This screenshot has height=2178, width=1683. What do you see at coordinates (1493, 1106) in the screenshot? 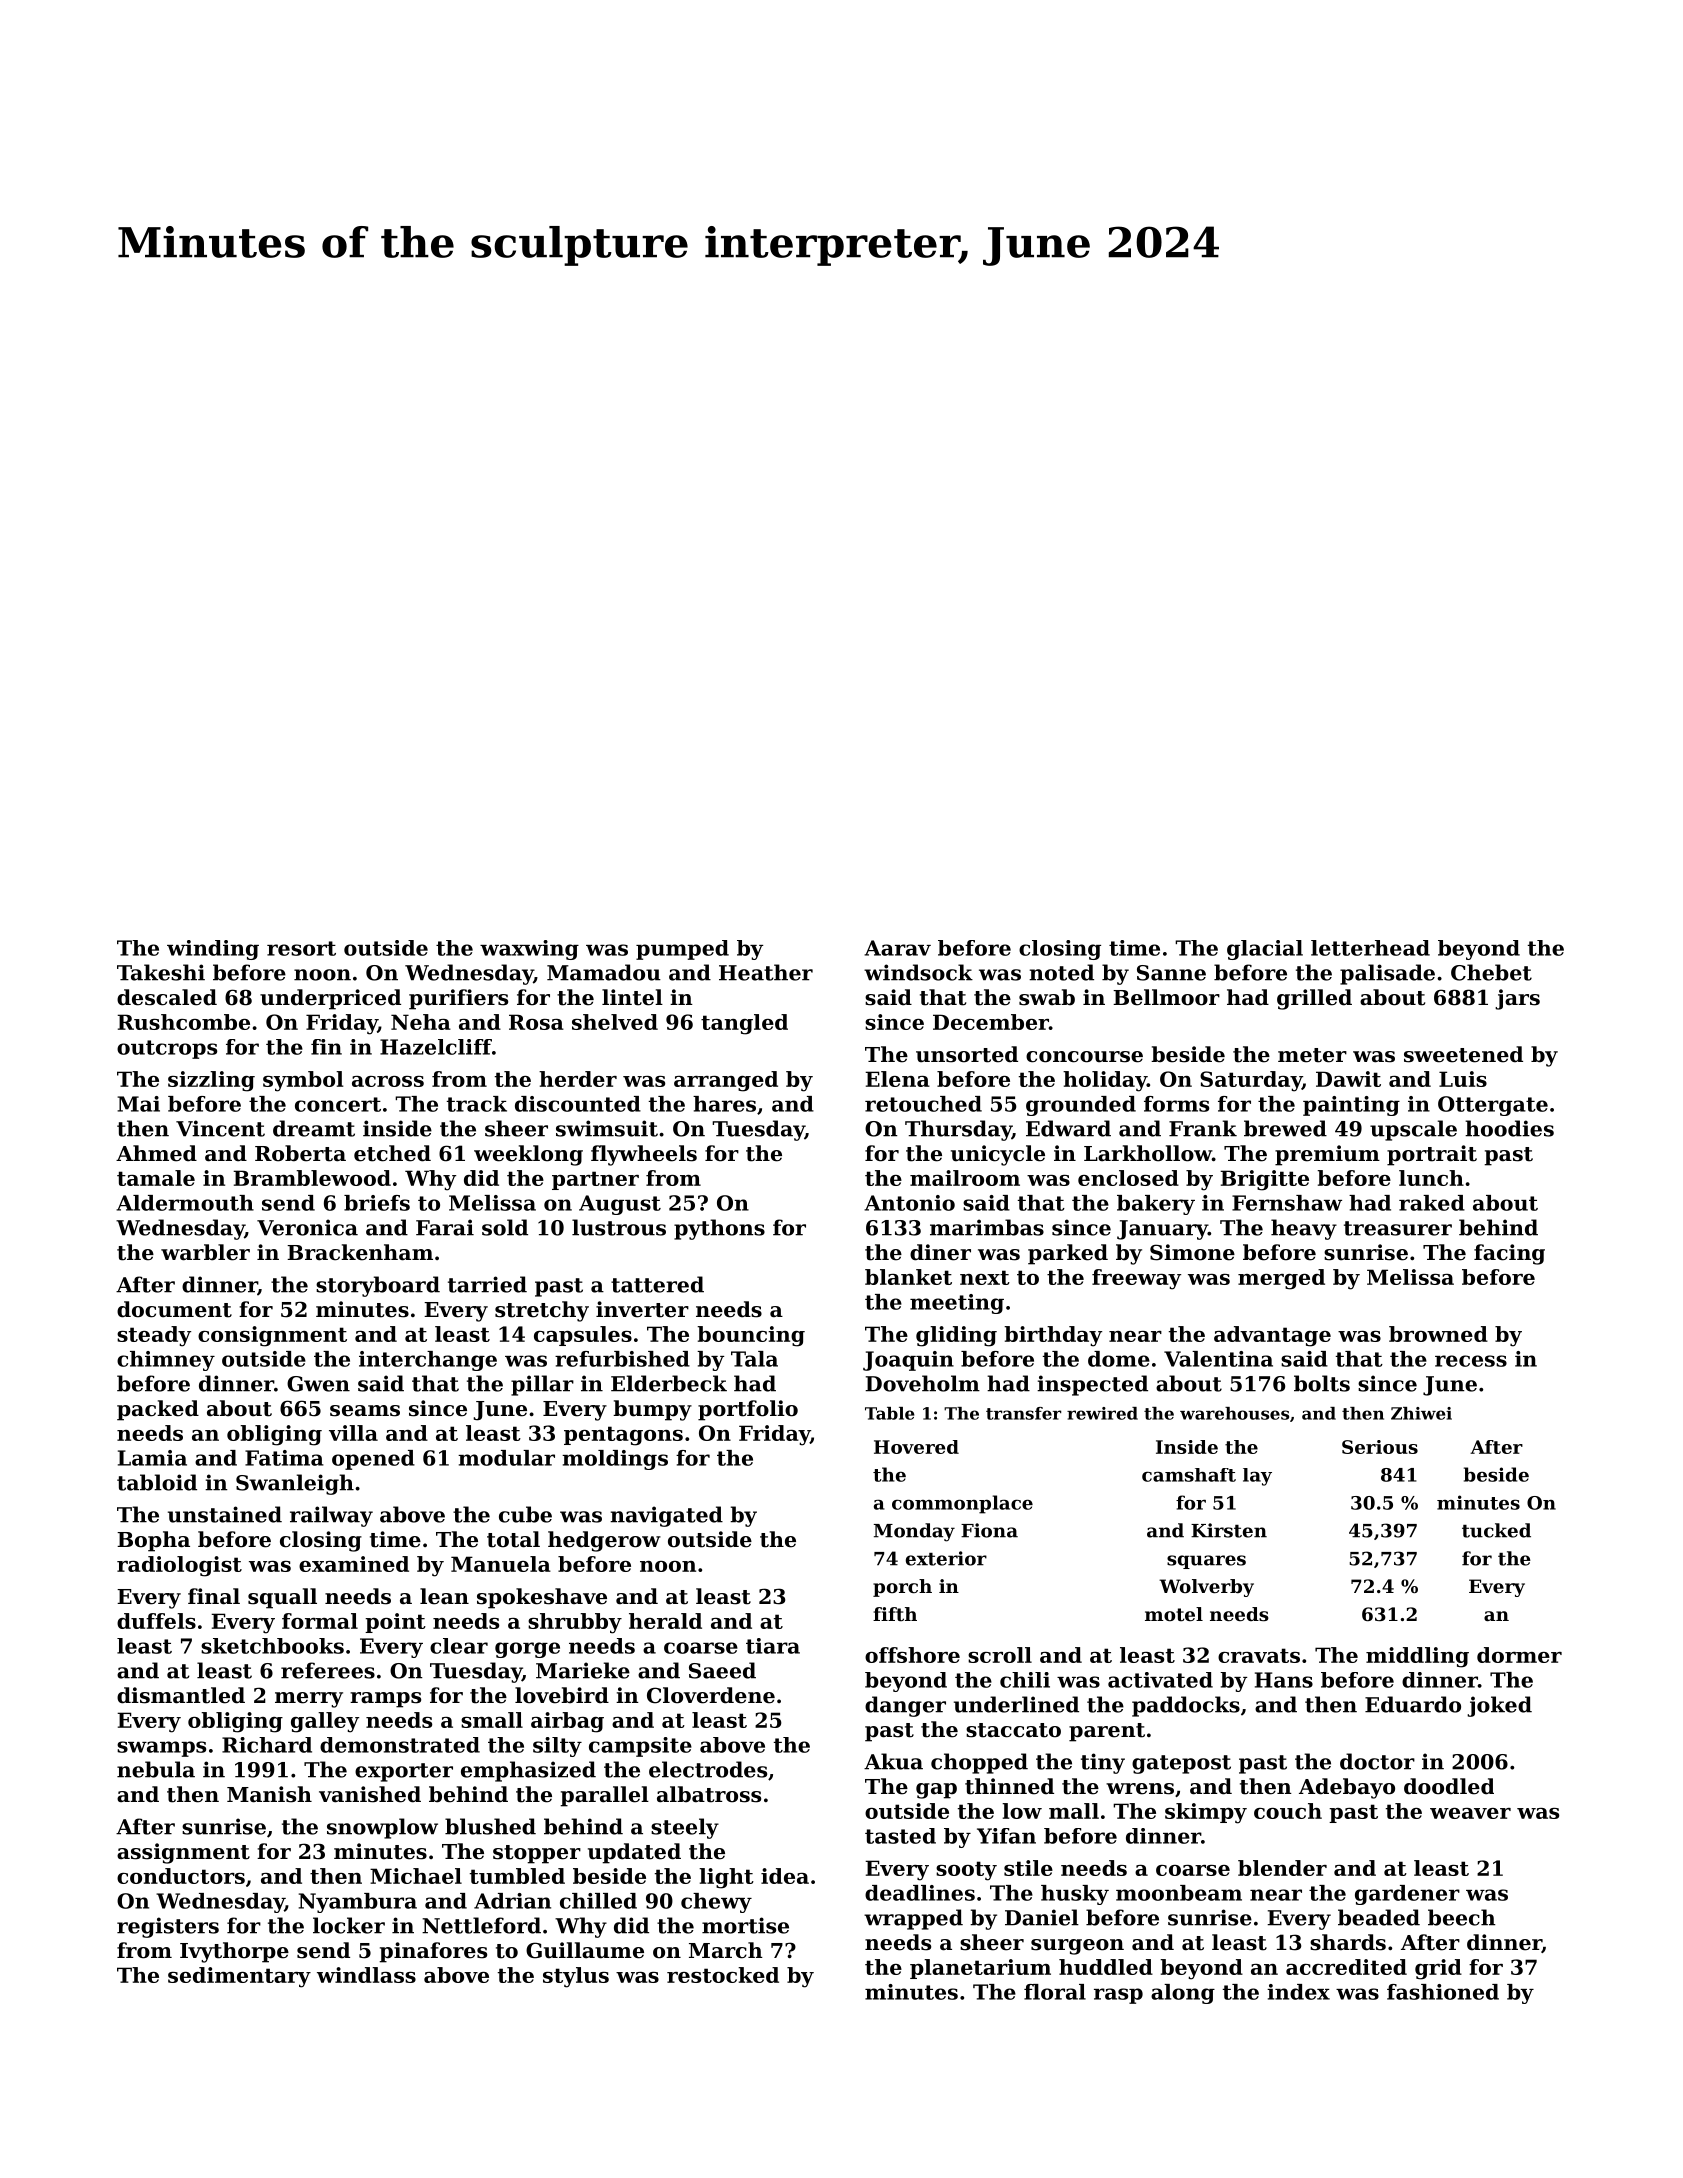
I see `Ottergate` at bounding box center [1493, 1106].
